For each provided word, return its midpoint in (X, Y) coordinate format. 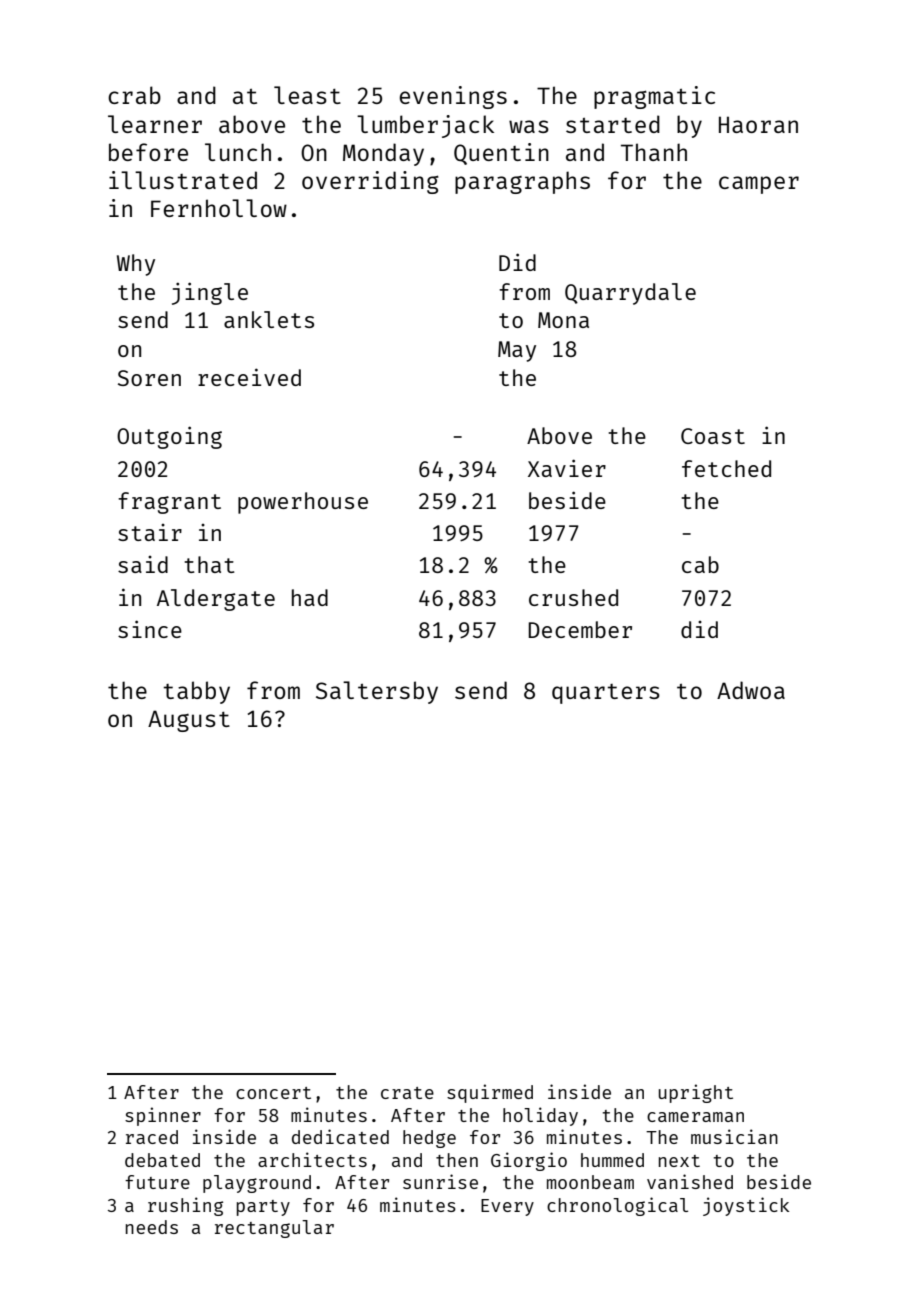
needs (152, 1227)
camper (759, 185)
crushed (573, 597)
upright (696, 1093)
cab (700, 564)
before (148, 152)
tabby (196, 692)
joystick (746, 1206)
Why (136, 265)
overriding (370, 182)
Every (507, 1207)
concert (273, 1093)
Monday (383, 154)
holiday (540, 1116)
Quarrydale (630, 294)
